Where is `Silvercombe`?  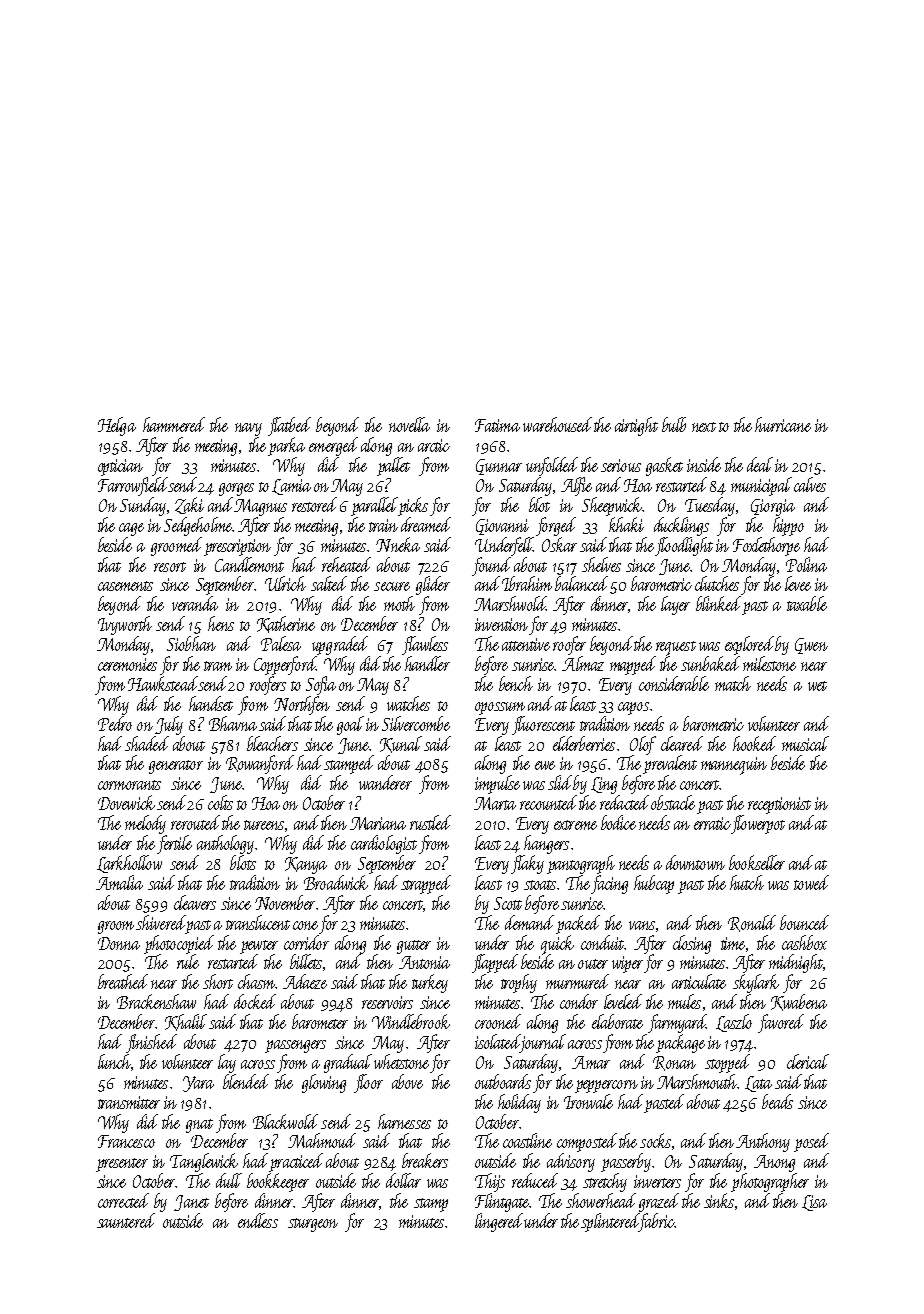 Silvercombe is located at coordinates (416, 723).
